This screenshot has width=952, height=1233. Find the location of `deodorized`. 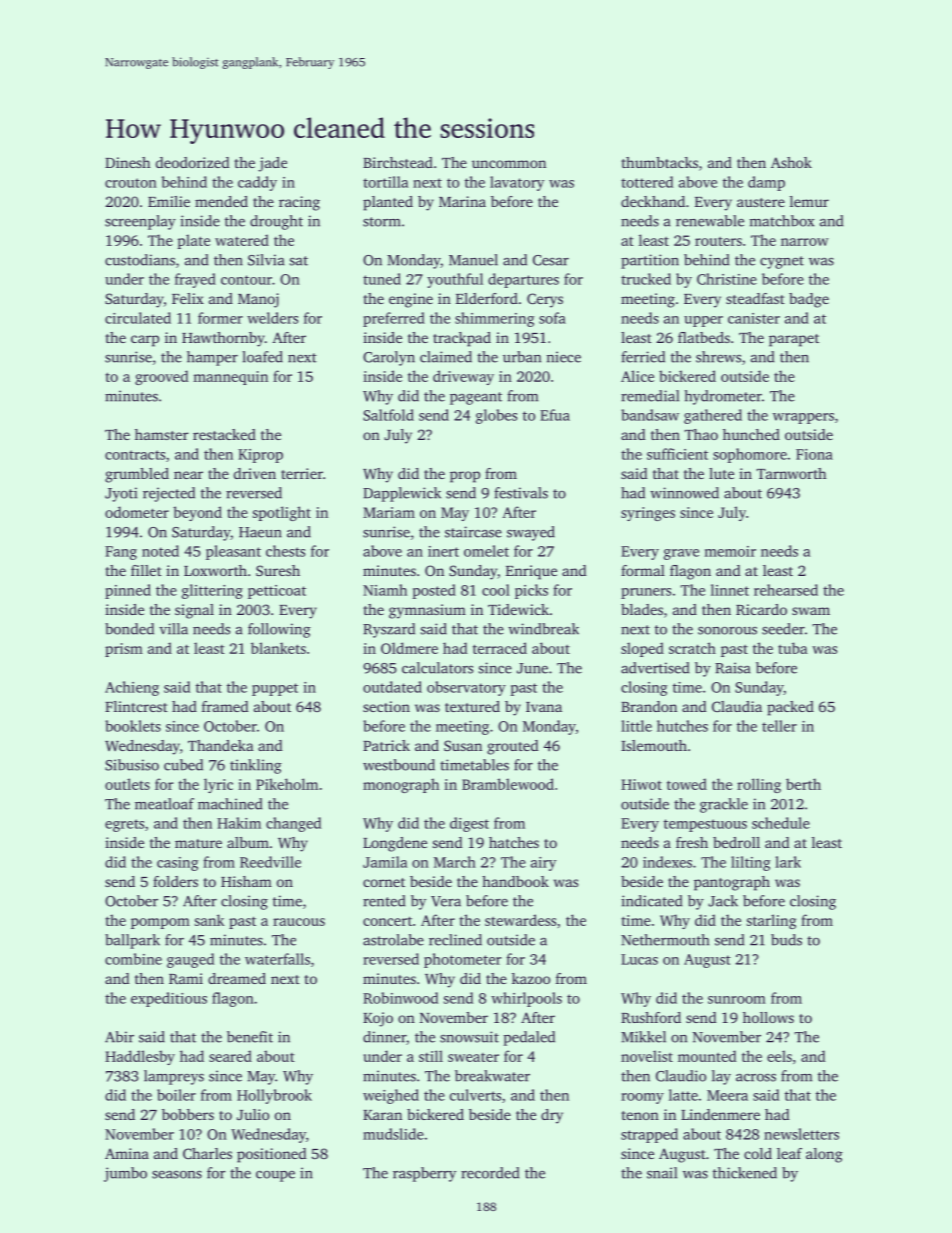

deodorized is located at coordinates (192, 162).
